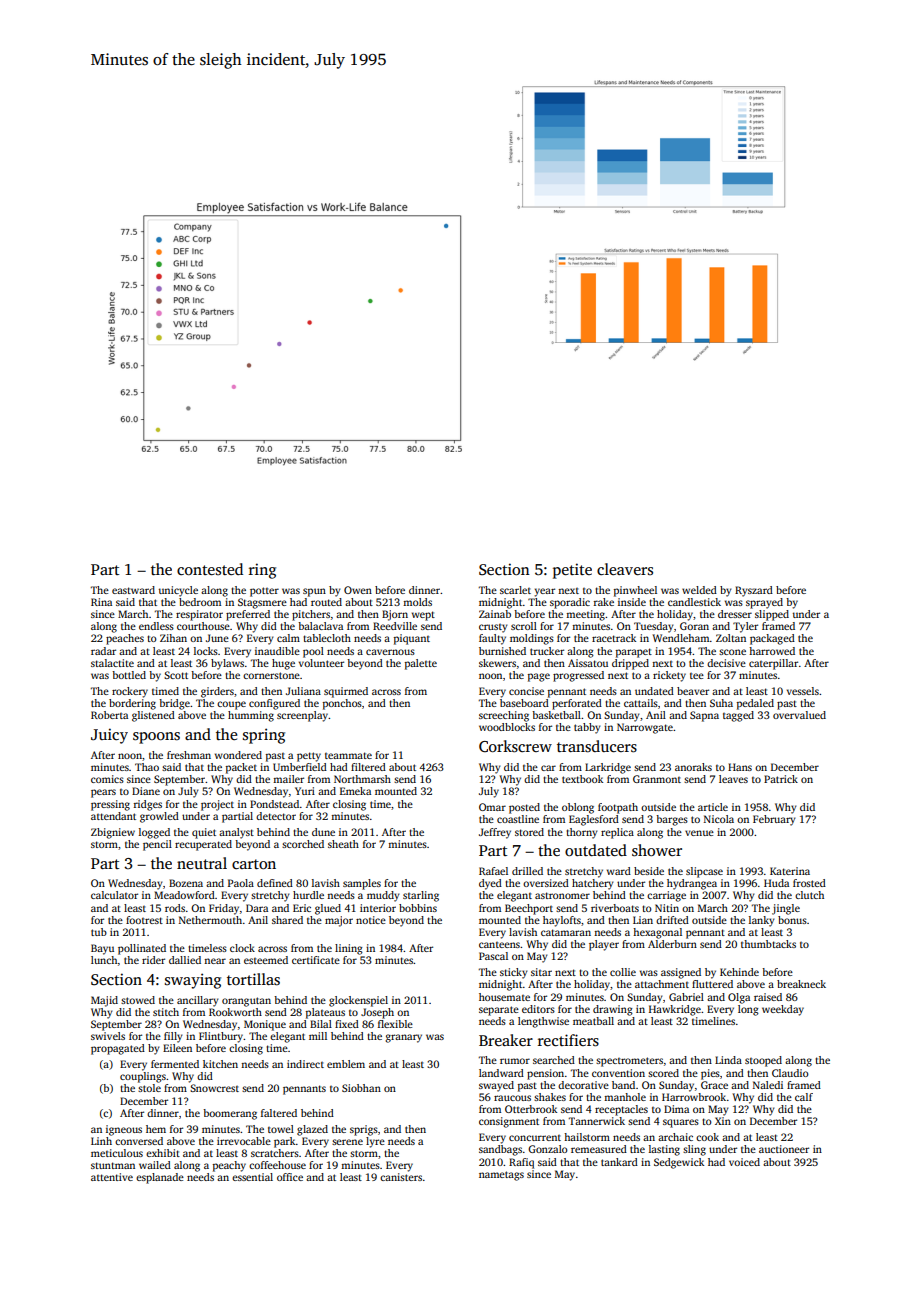 The image size is (924, 1308). Describe the element at coordinates (675, 1010) in the page. I see `Hawkridge` at that location.
